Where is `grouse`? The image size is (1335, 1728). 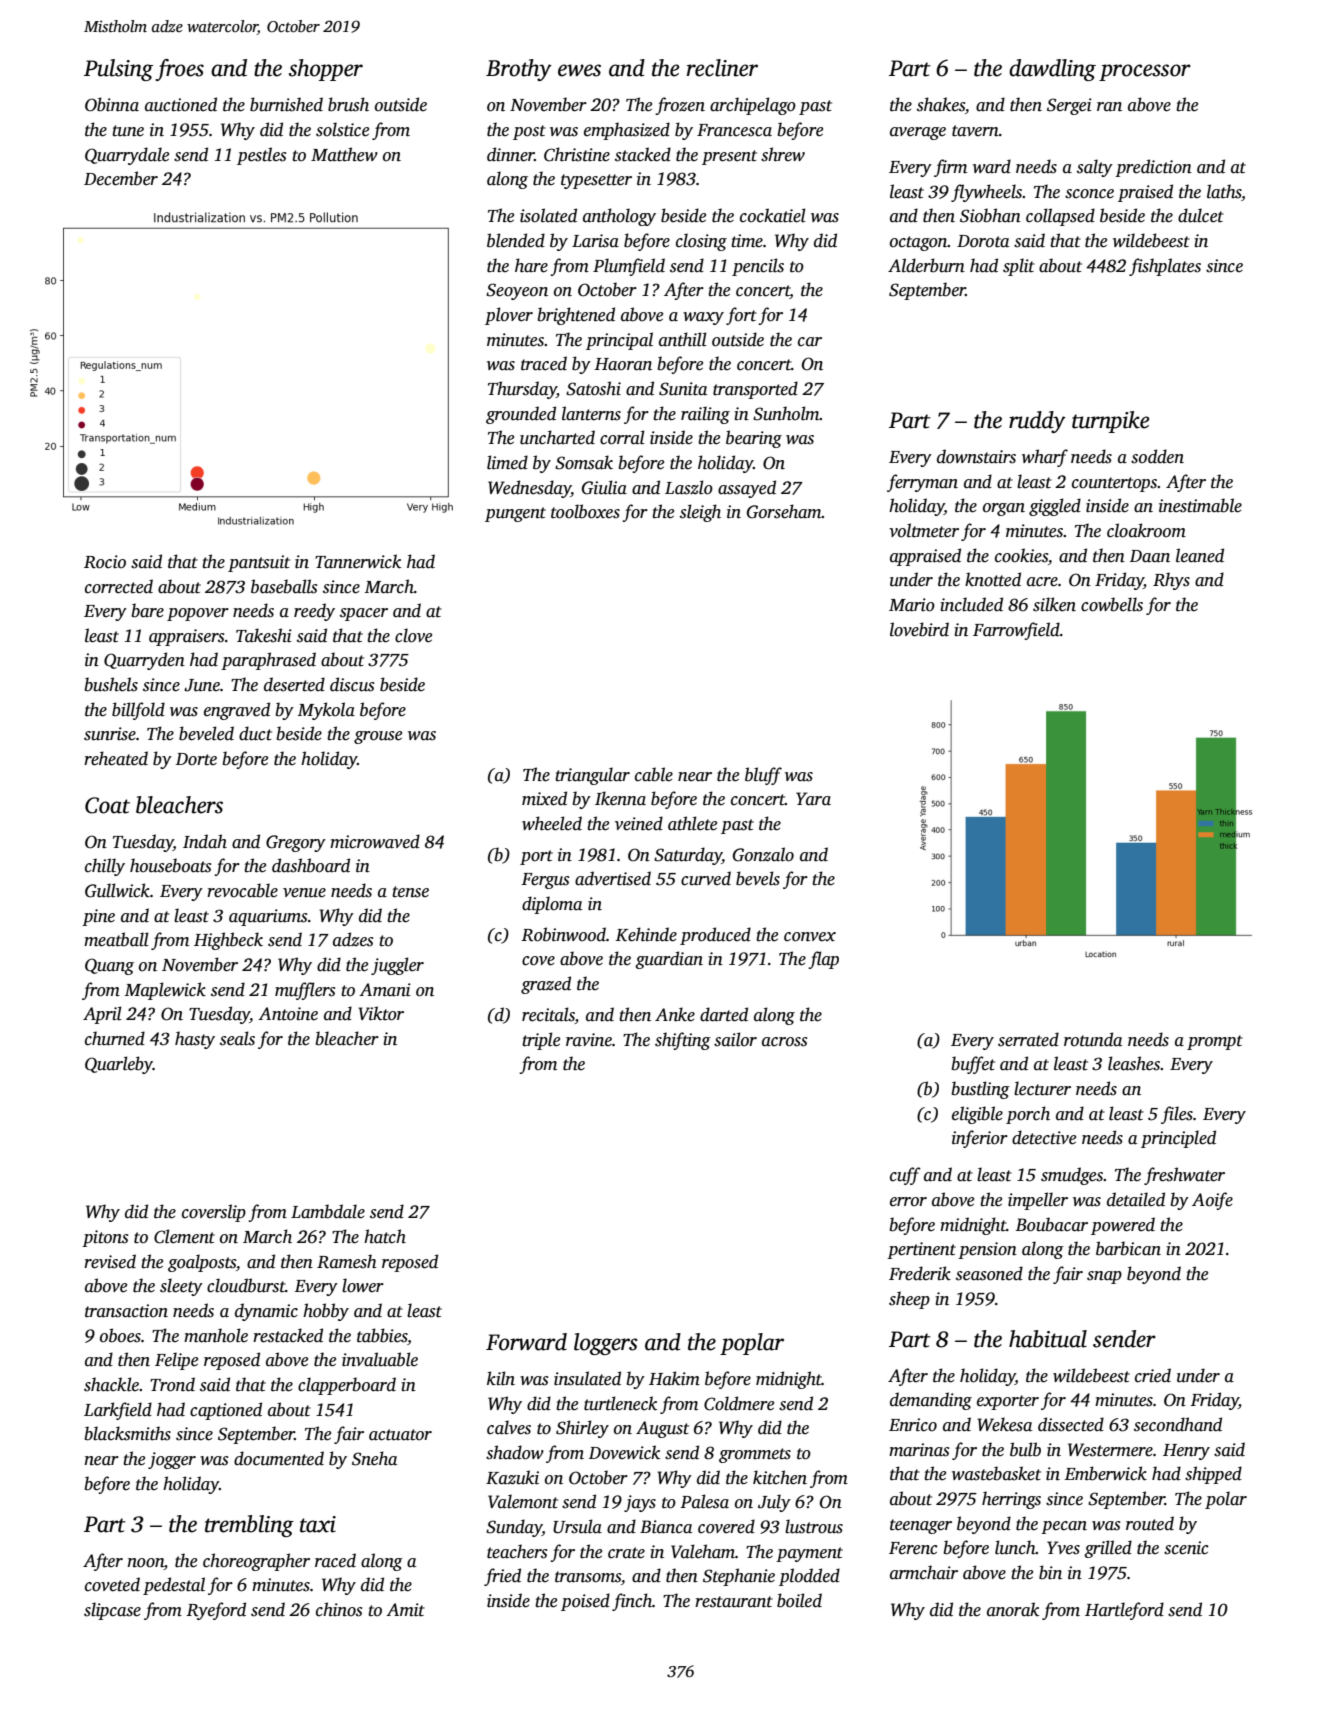 grouse is located at coordinates (378, 737).
